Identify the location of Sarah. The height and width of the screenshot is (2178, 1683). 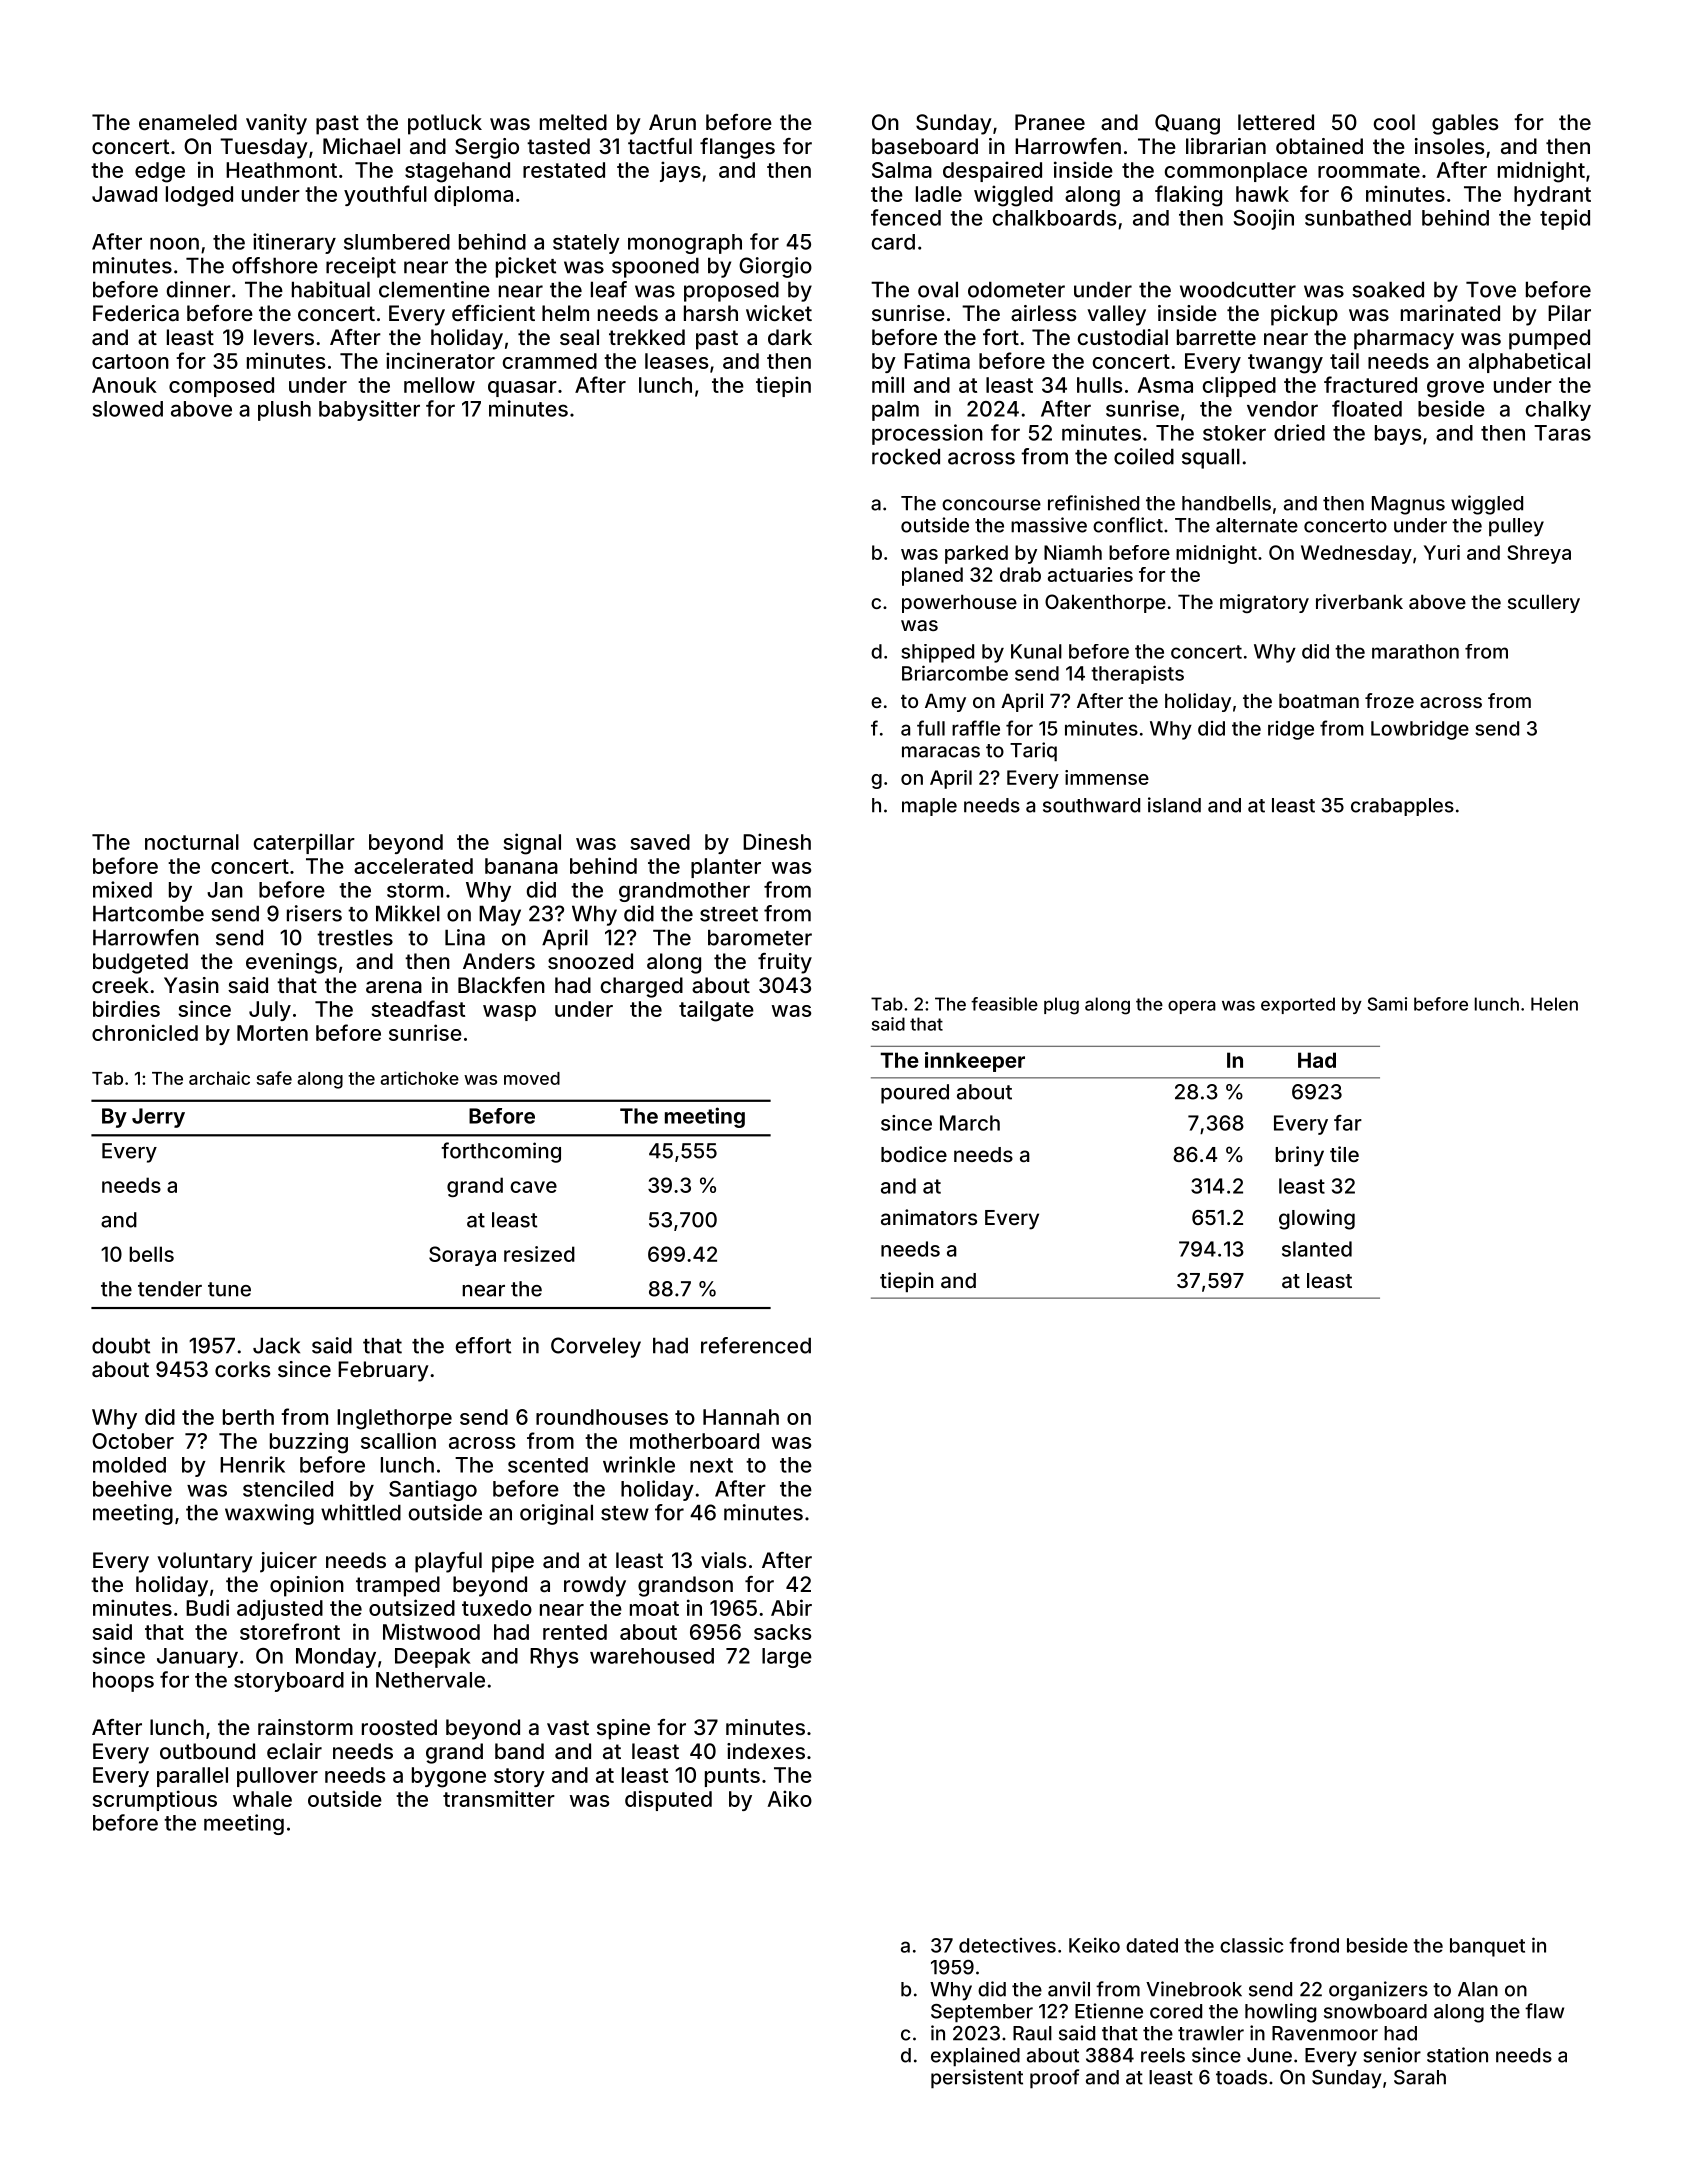
(1420, 2077).
